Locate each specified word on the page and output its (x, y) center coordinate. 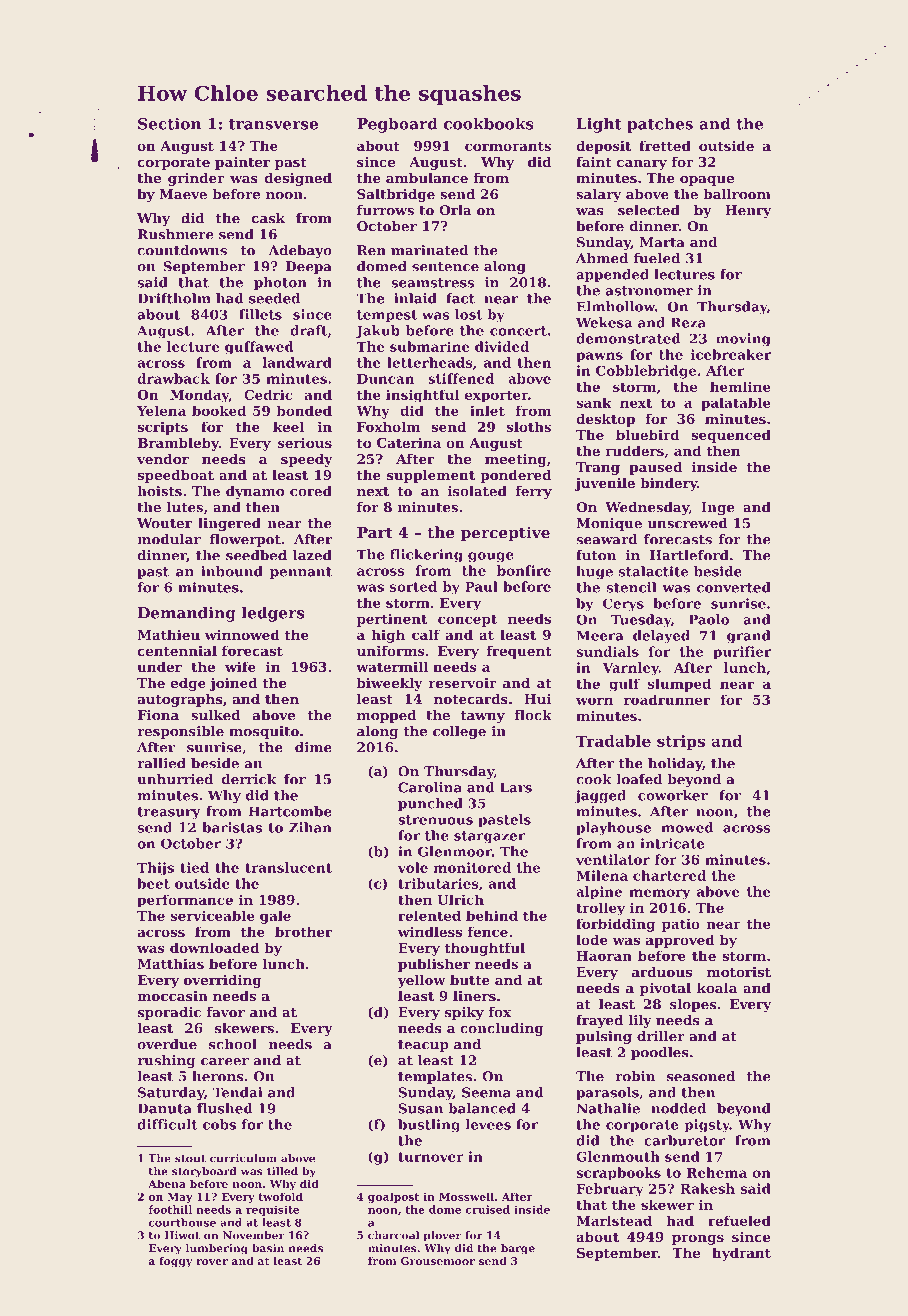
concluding (502, 1029)
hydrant (741, 1254)
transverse (273, 124)
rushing (166, 1061)
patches (660, 125)
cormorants (508, 146)
